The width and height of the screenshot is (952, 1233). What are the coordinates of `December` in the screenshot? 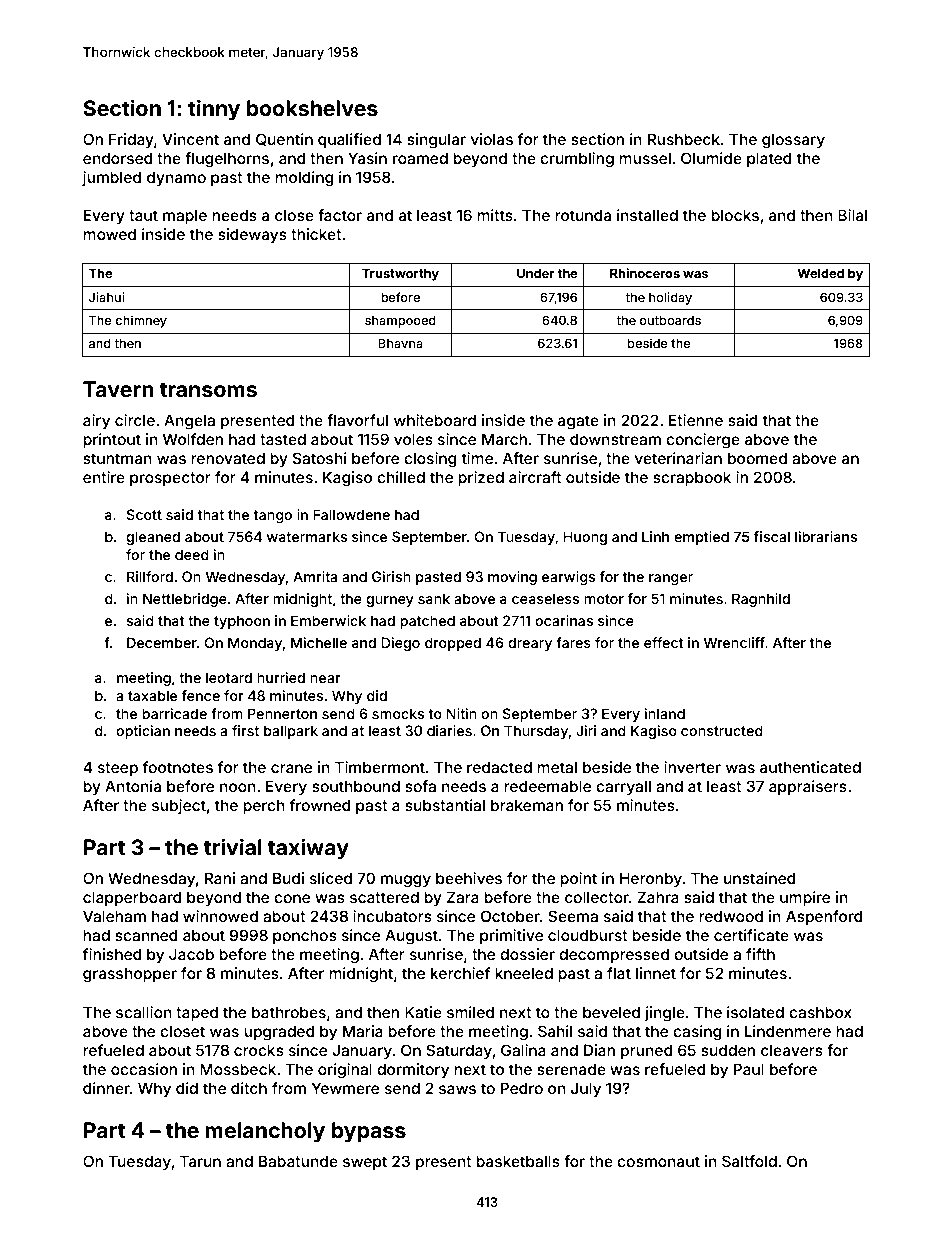 It's located at (162, 642).
